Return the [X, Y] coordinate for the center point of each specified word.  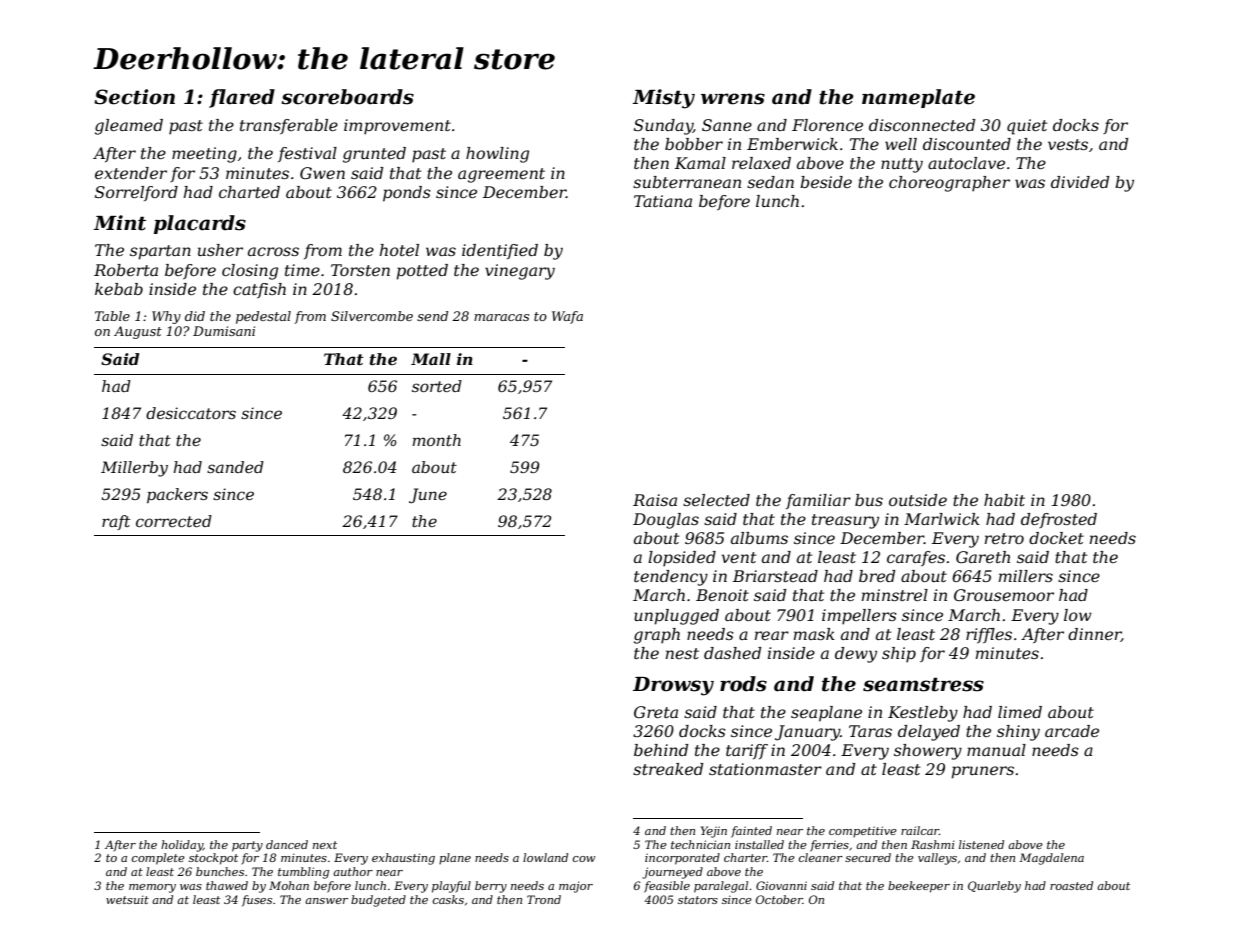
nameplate [918, 98]
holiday [182, 846]
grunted [374, 155]
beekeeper [919, 887]
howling [497, 155]
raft [116, 522]
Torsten [360, 270]
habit [1004, 500]
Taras [870, 731]
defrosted [1059, 520]
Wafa [567, 317]
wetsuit [127, 899]
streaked [668, 769]
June [428, 495]
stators [698, 900]
